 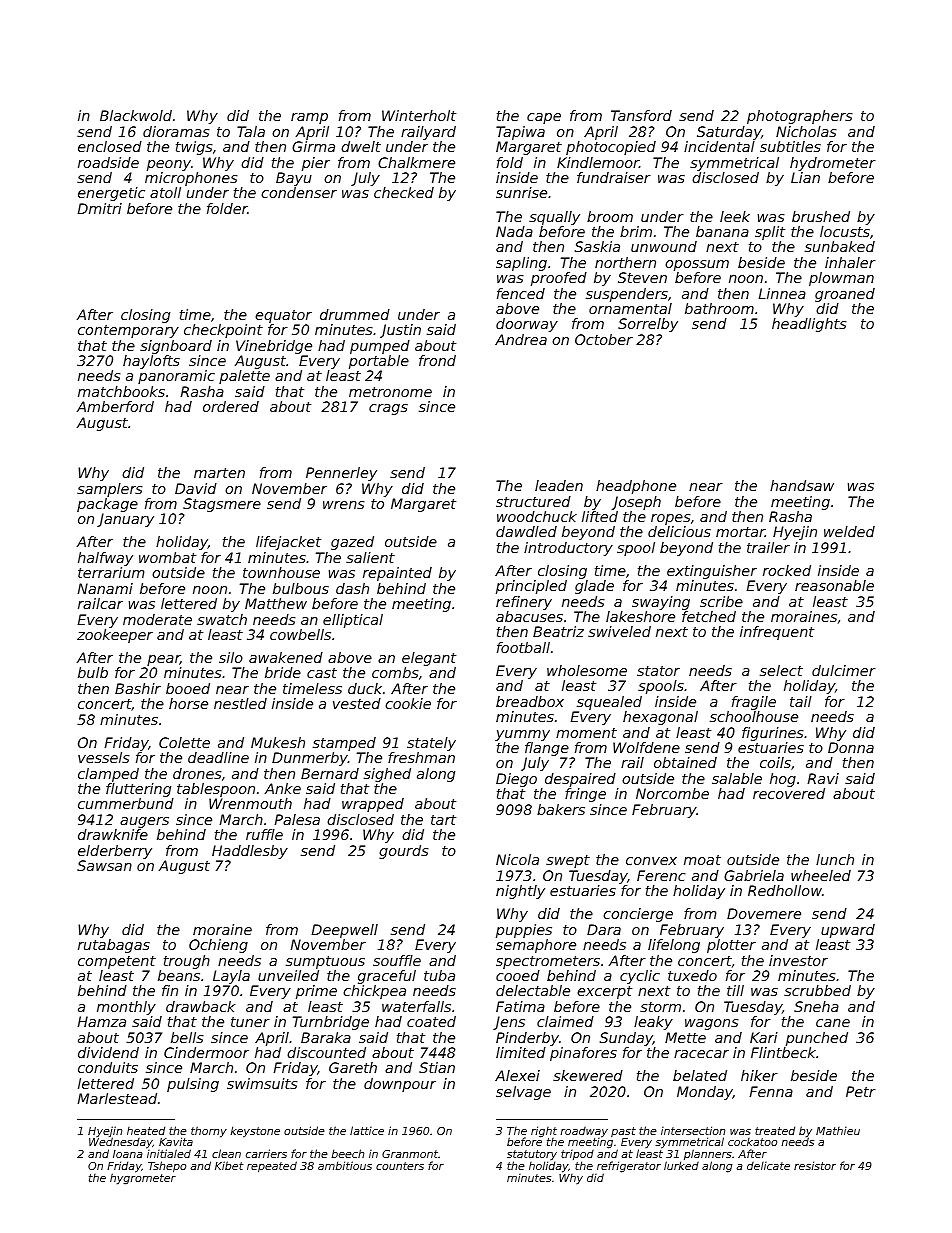 I want to click on Beatriz, so click(x=558, y=631).
